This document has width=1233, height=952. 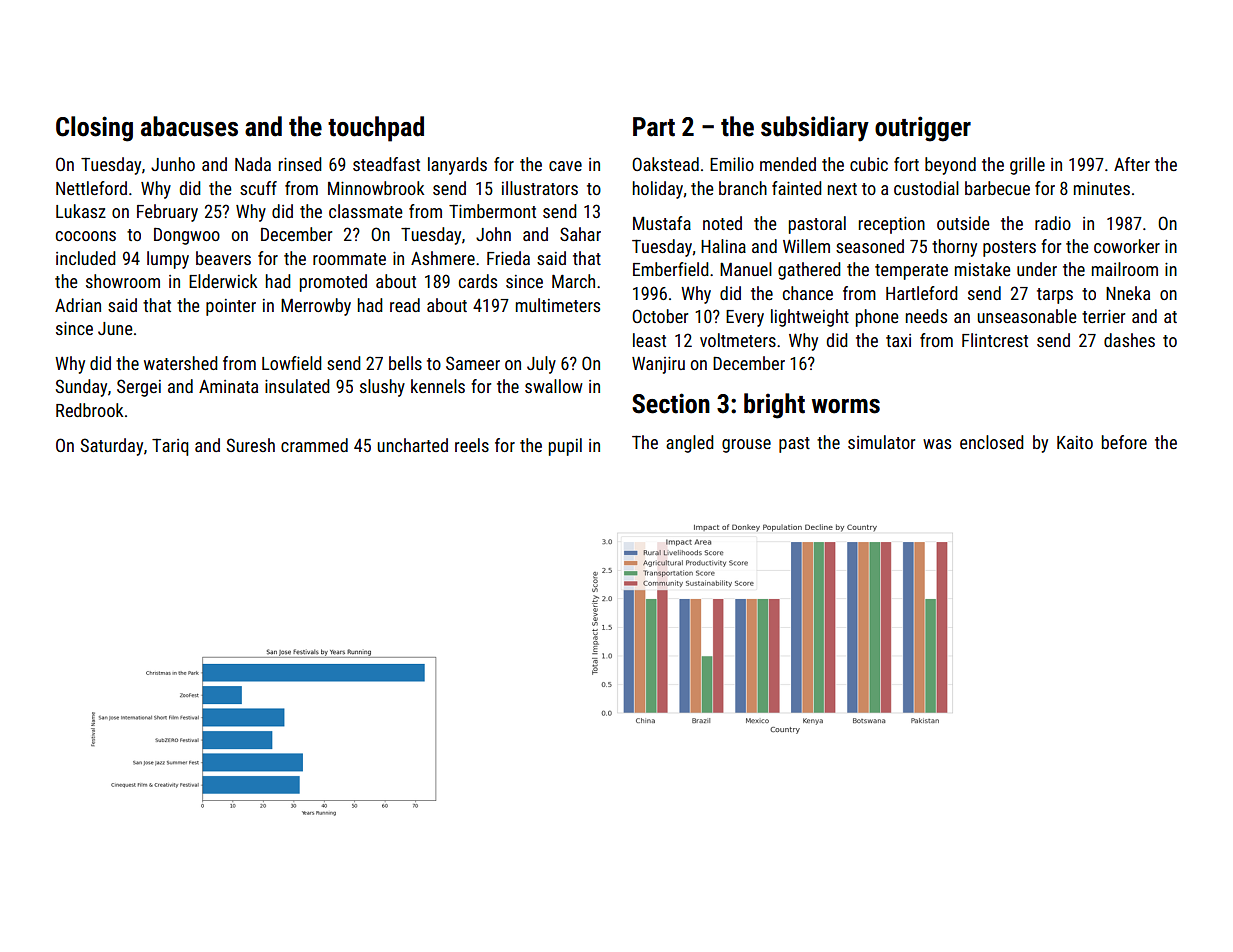 I want to click on reels, so click(x=472, y=445).
